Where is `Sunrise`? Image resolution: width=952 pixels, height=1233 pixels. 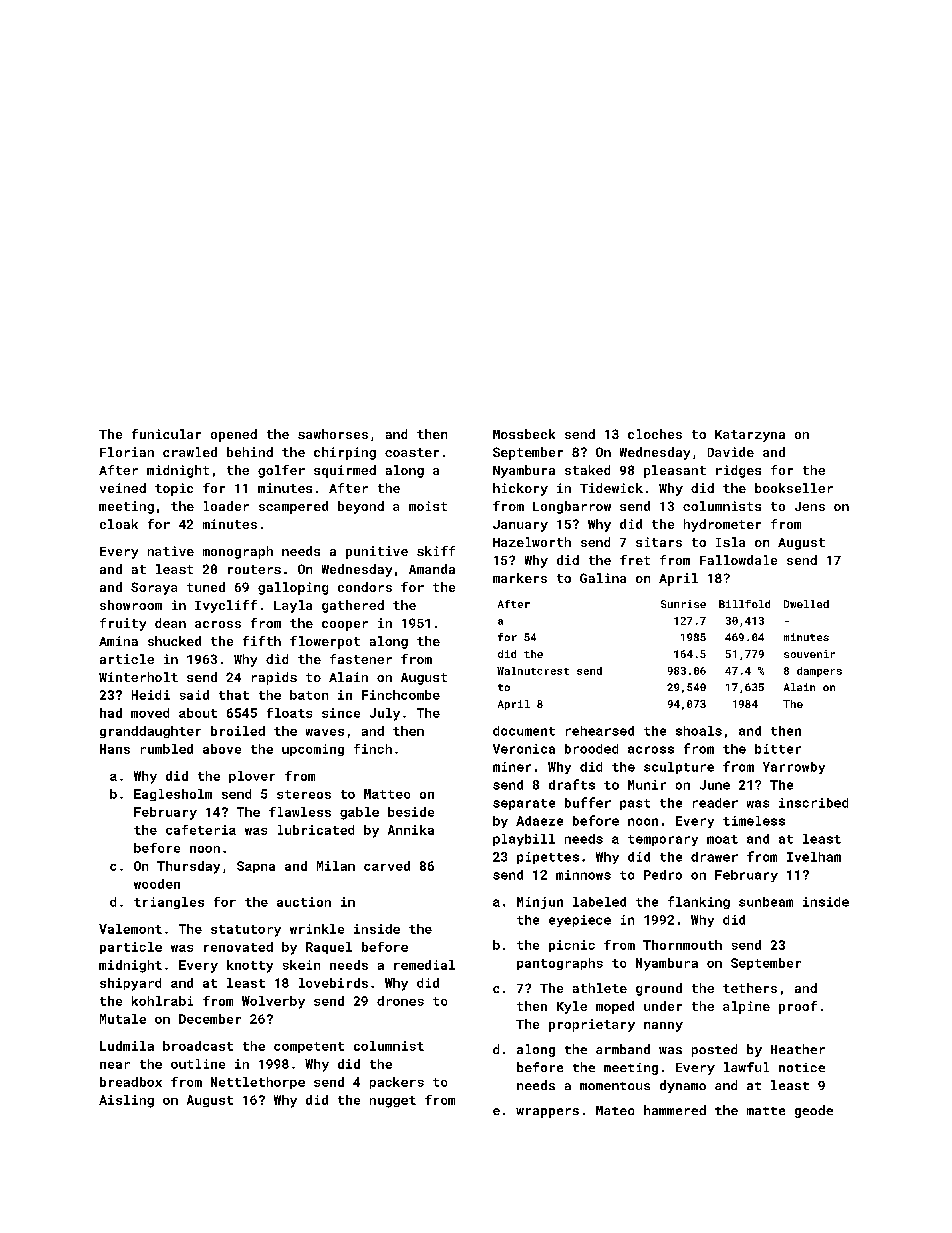 Sunrise is located at coordinates (683, 604).
